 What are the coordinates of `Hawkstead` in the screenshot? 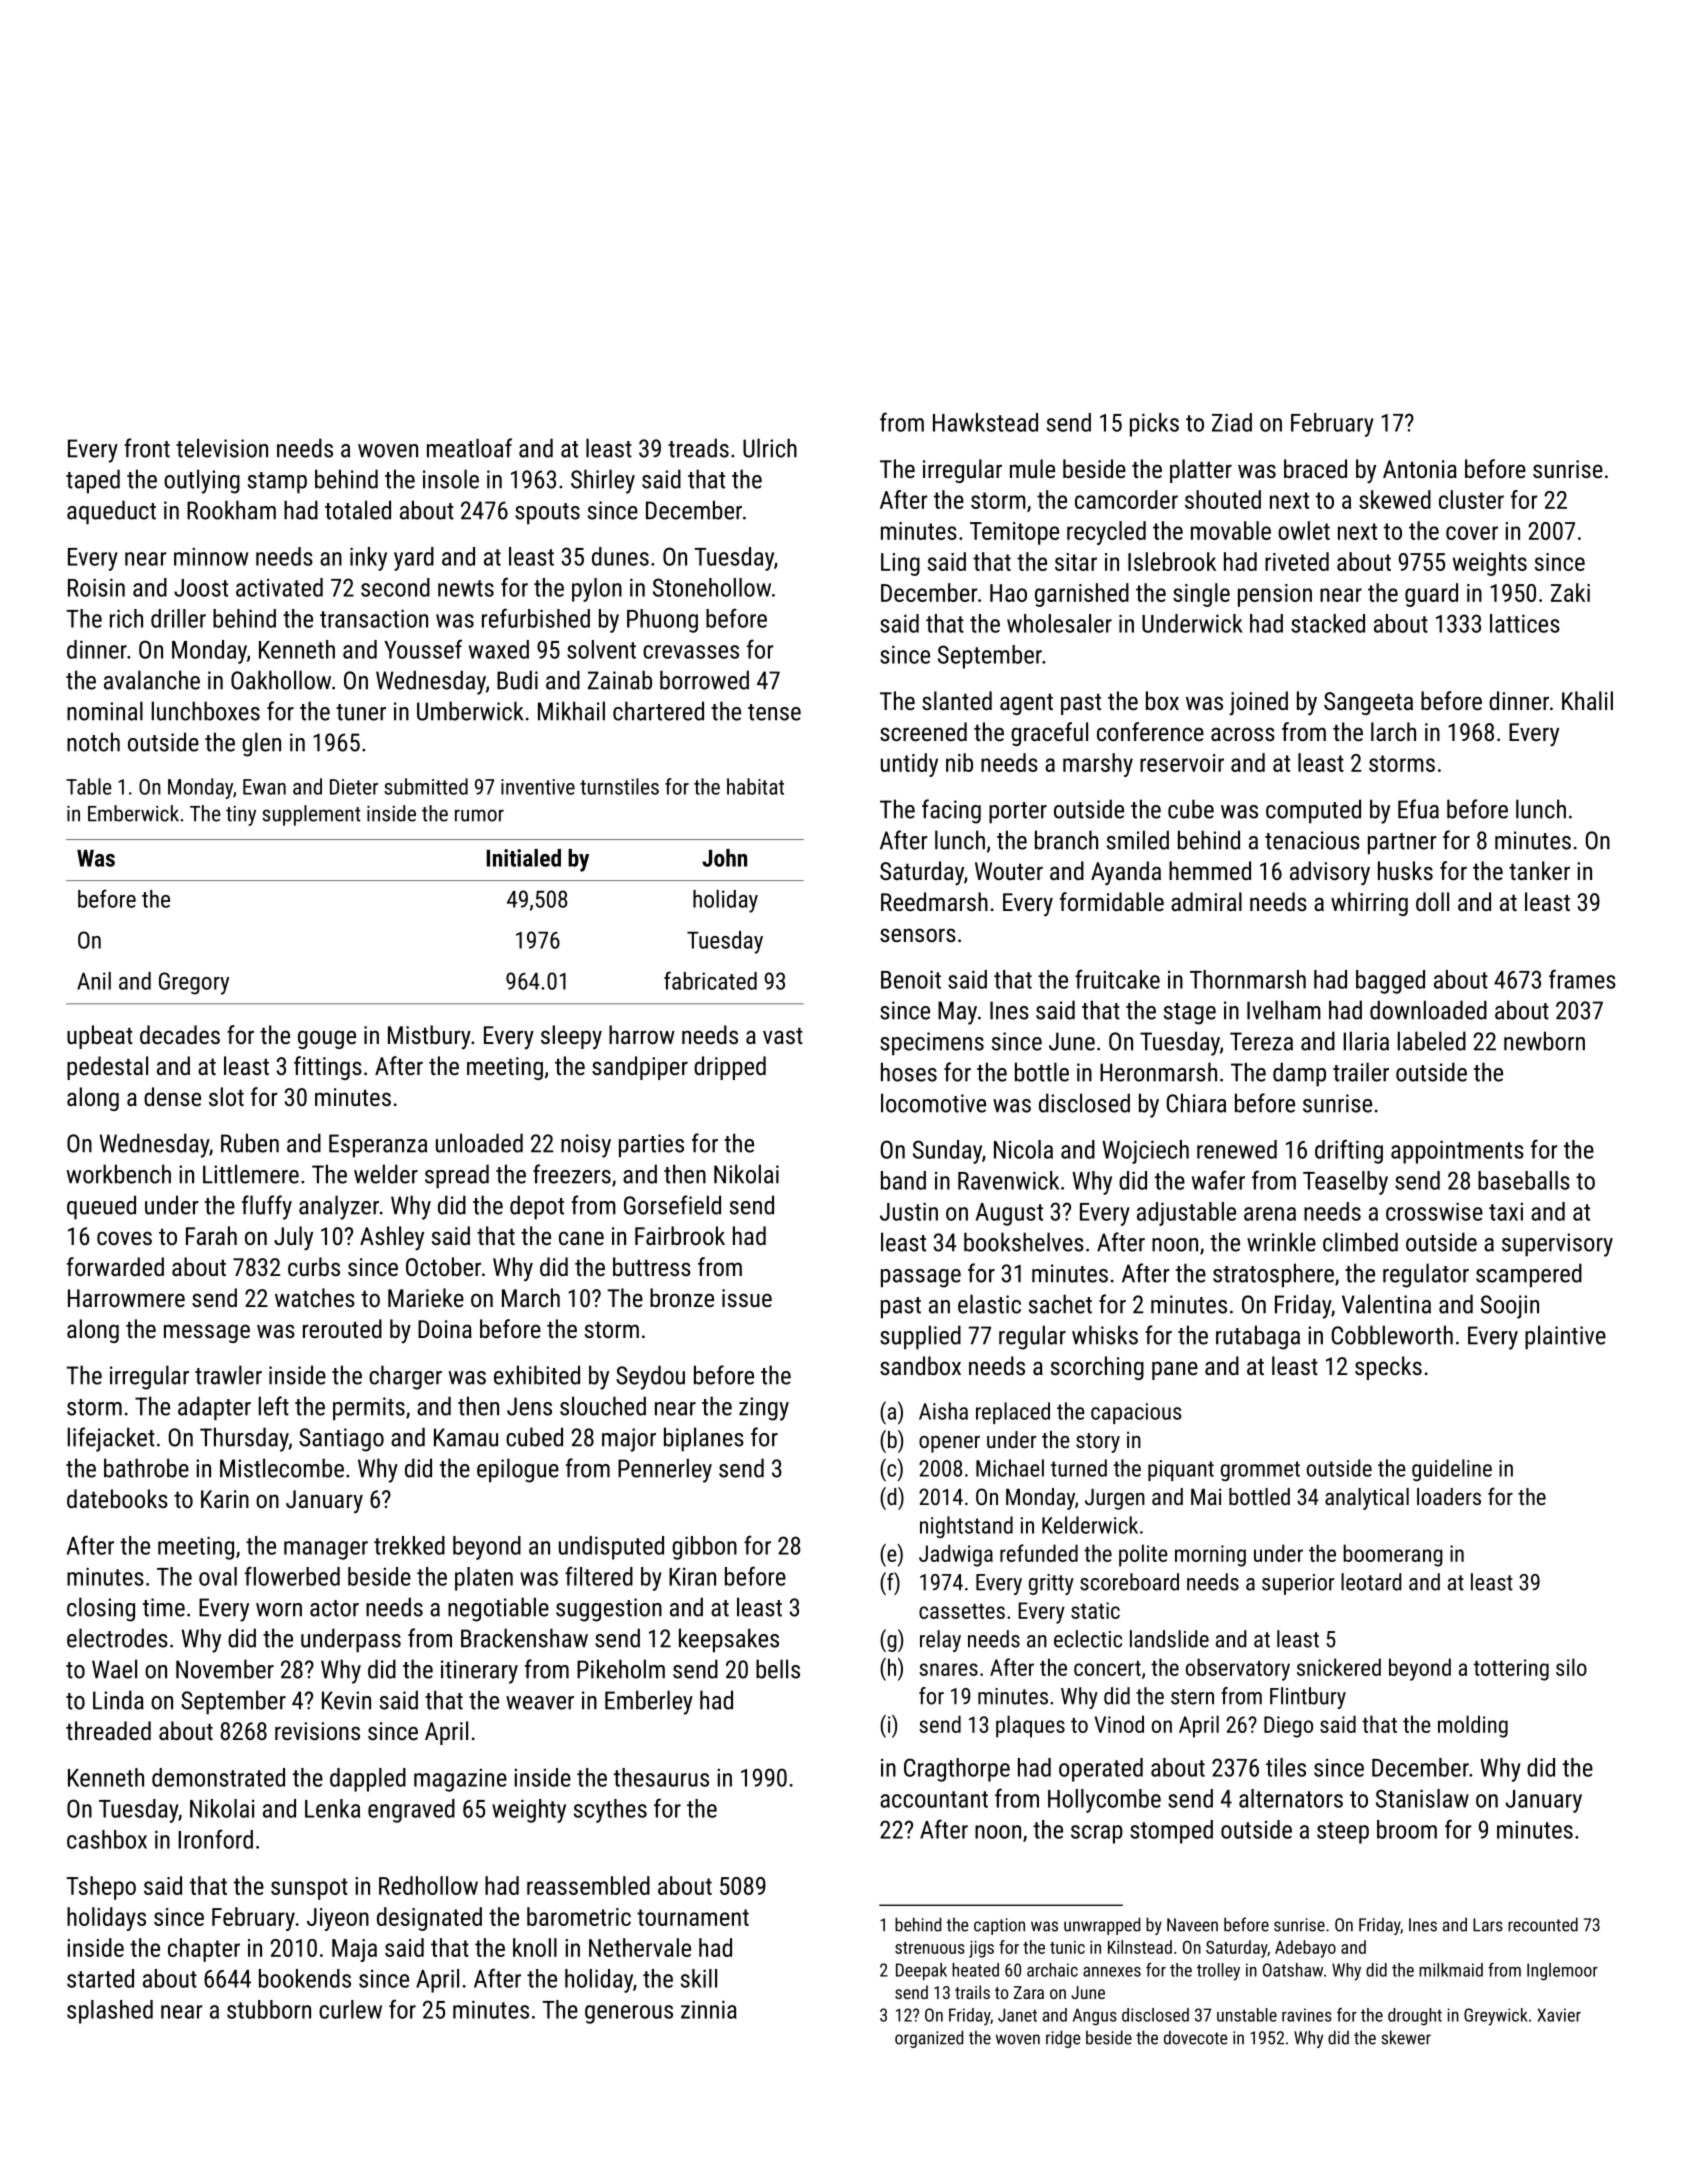 It's located at (985, 422).
